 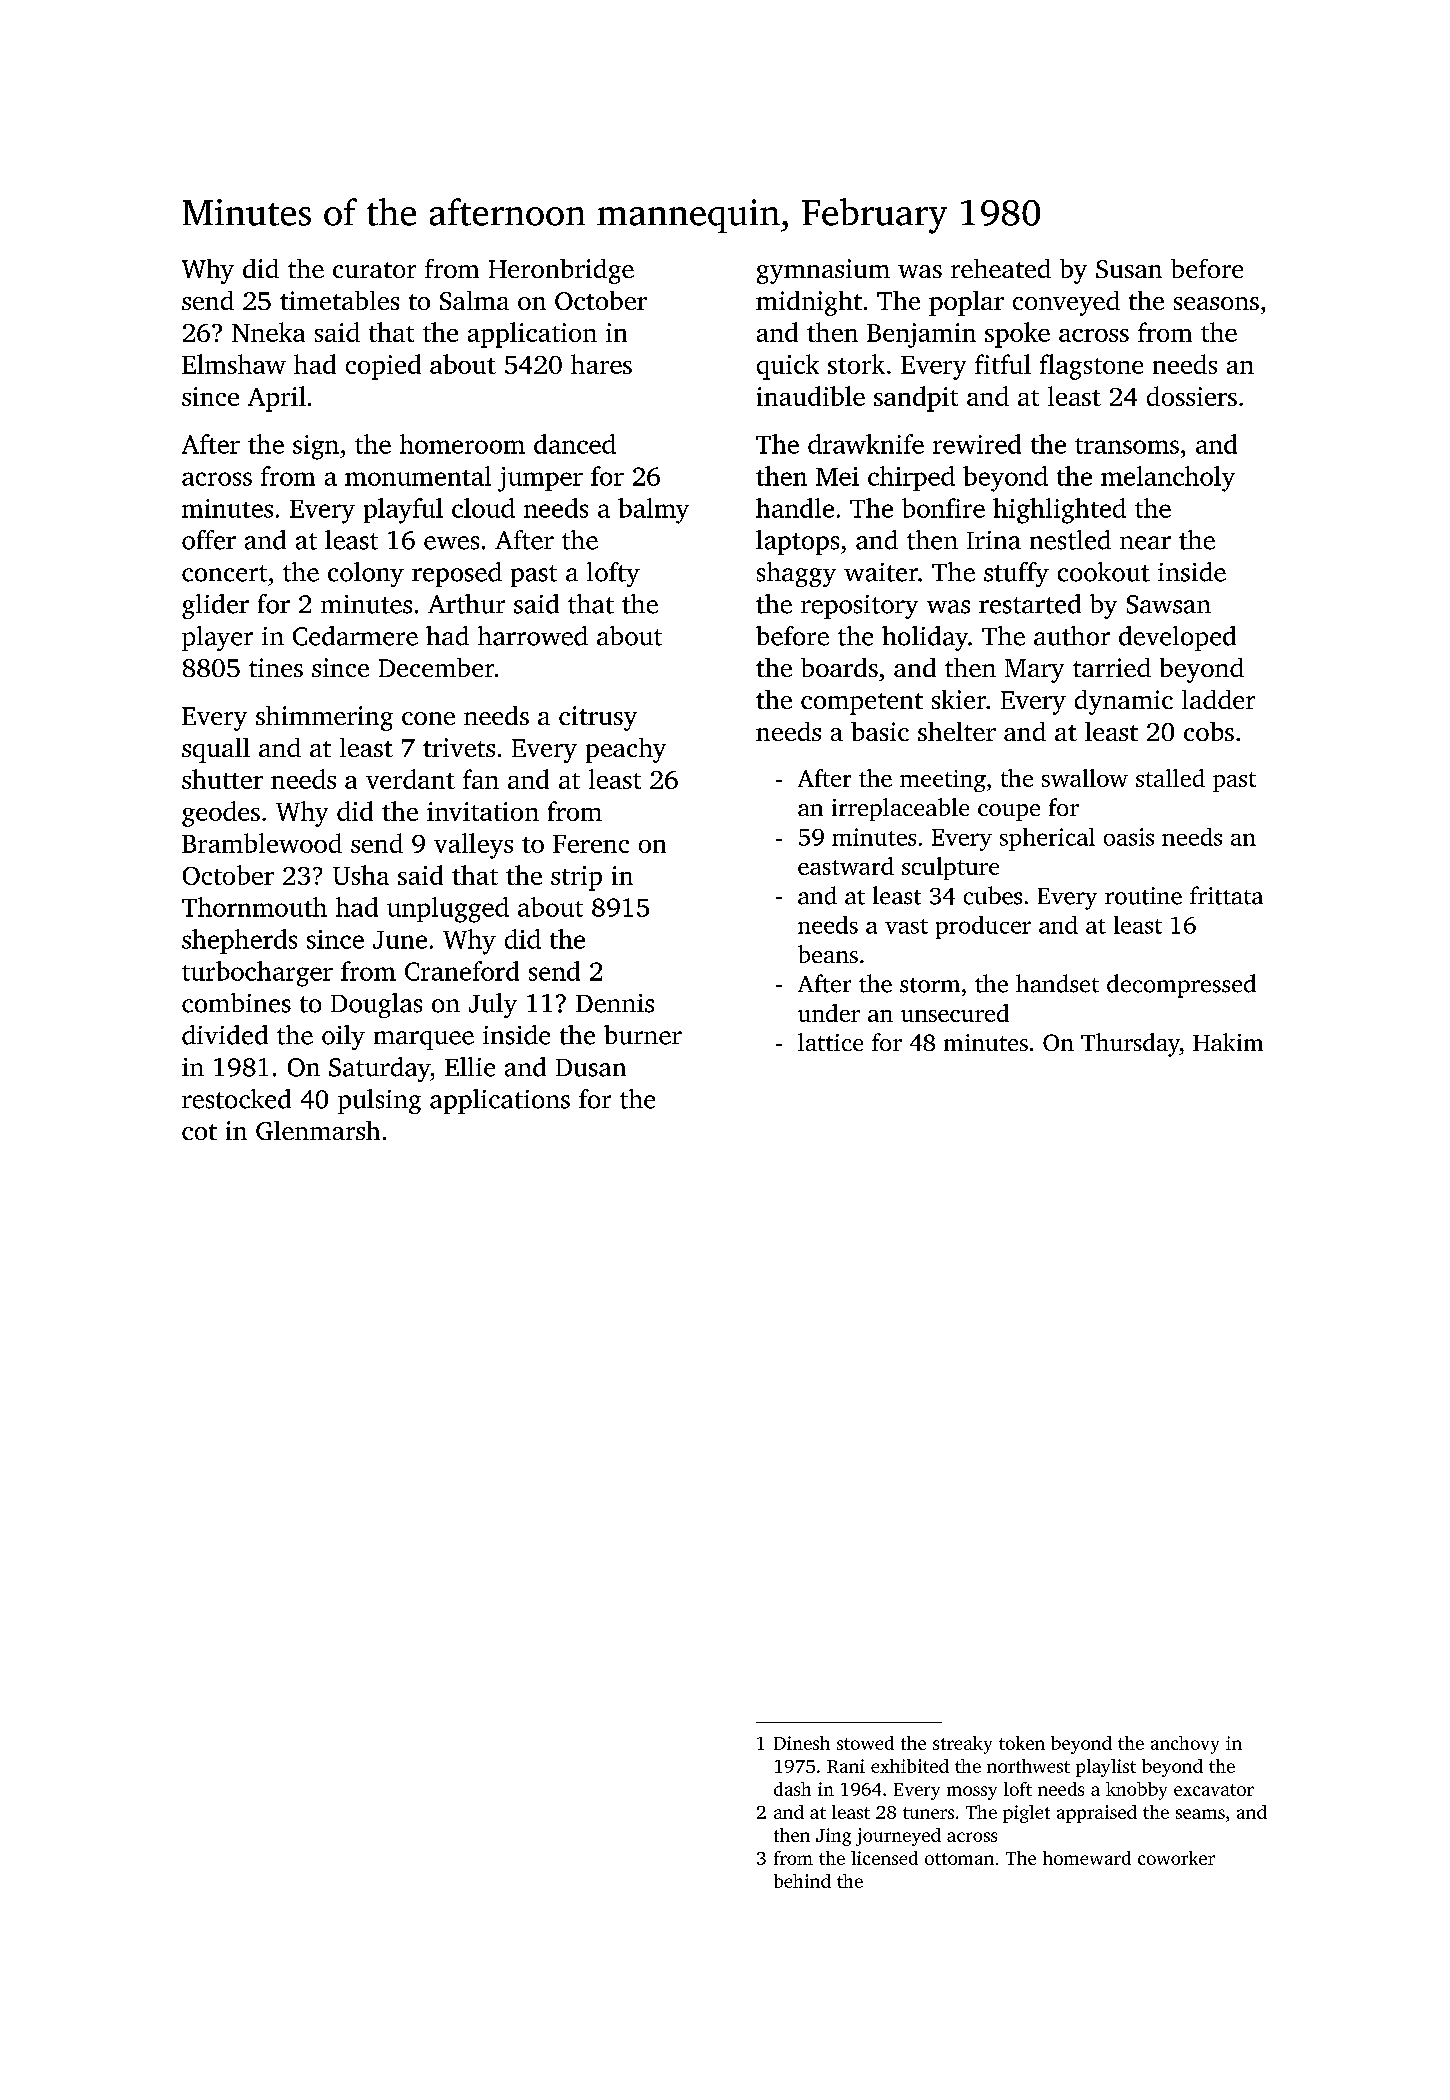 What do you see at coordinates (823, 271) in the image?
I see `gymnasium` at bounding box center [823, 271].
